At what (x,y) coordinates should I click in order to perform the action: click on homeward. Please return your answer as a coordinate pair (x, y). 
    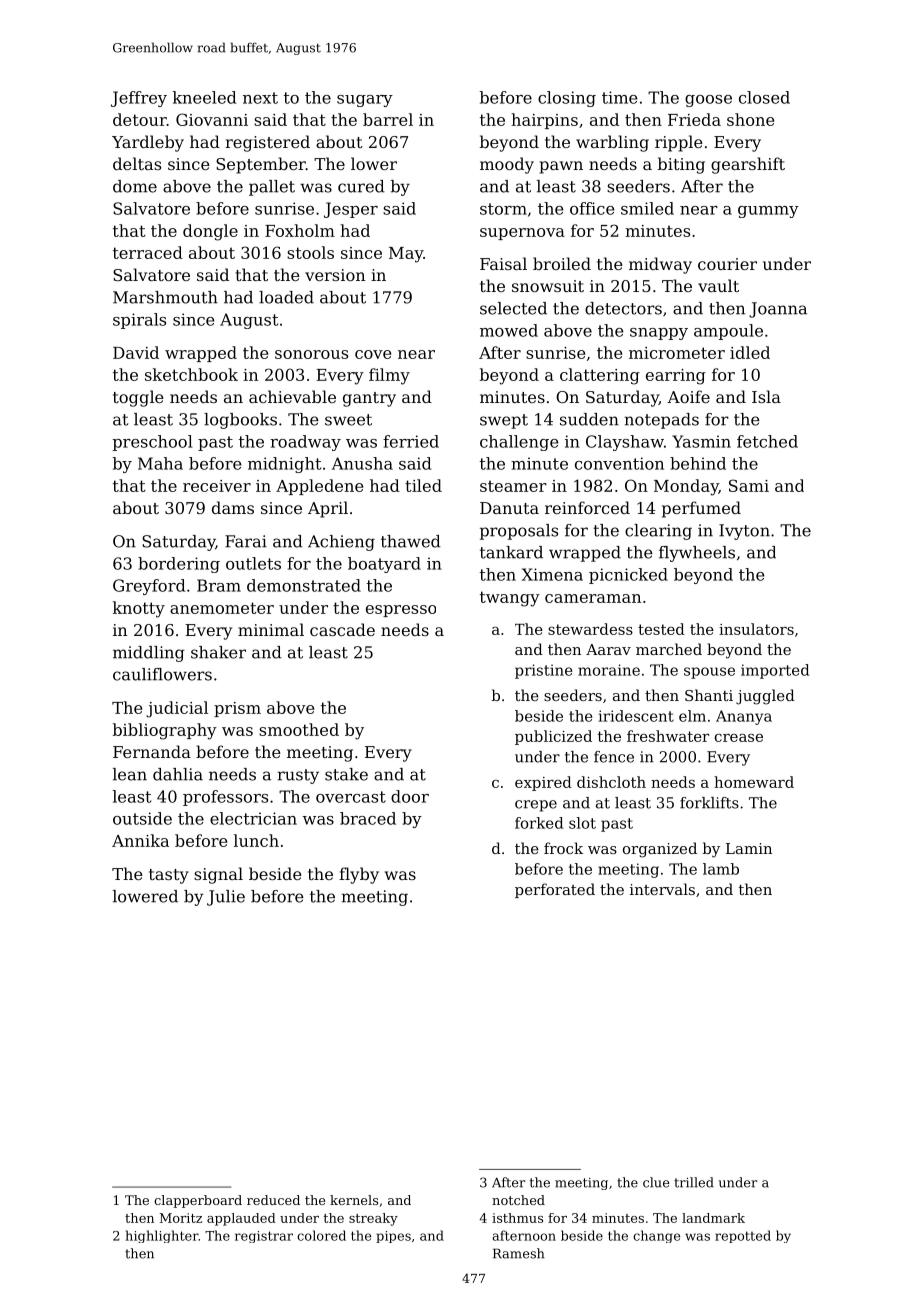
    Looking at the image, I should click on (754, 782).
